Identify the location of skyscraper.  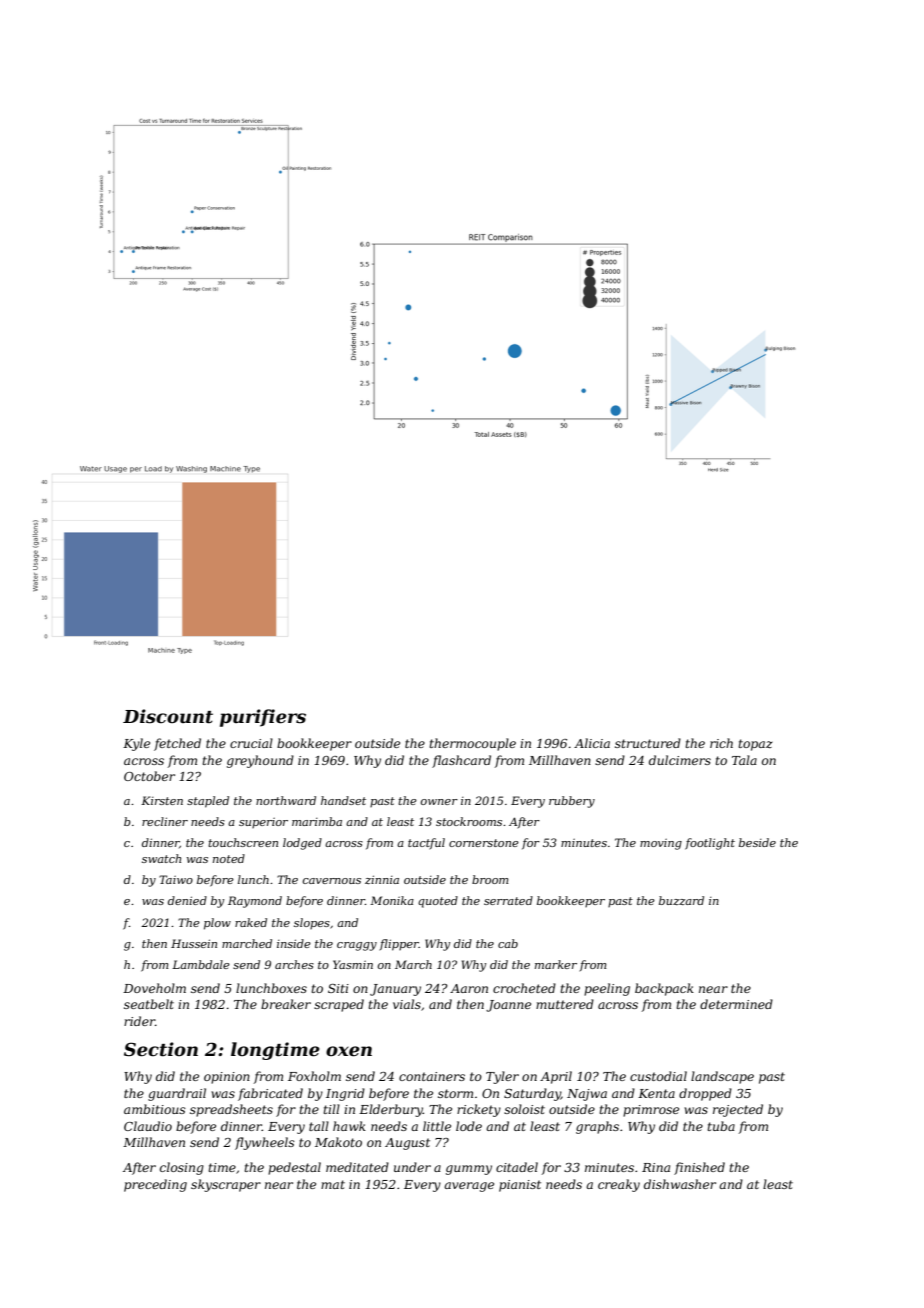
(226, 1185).
